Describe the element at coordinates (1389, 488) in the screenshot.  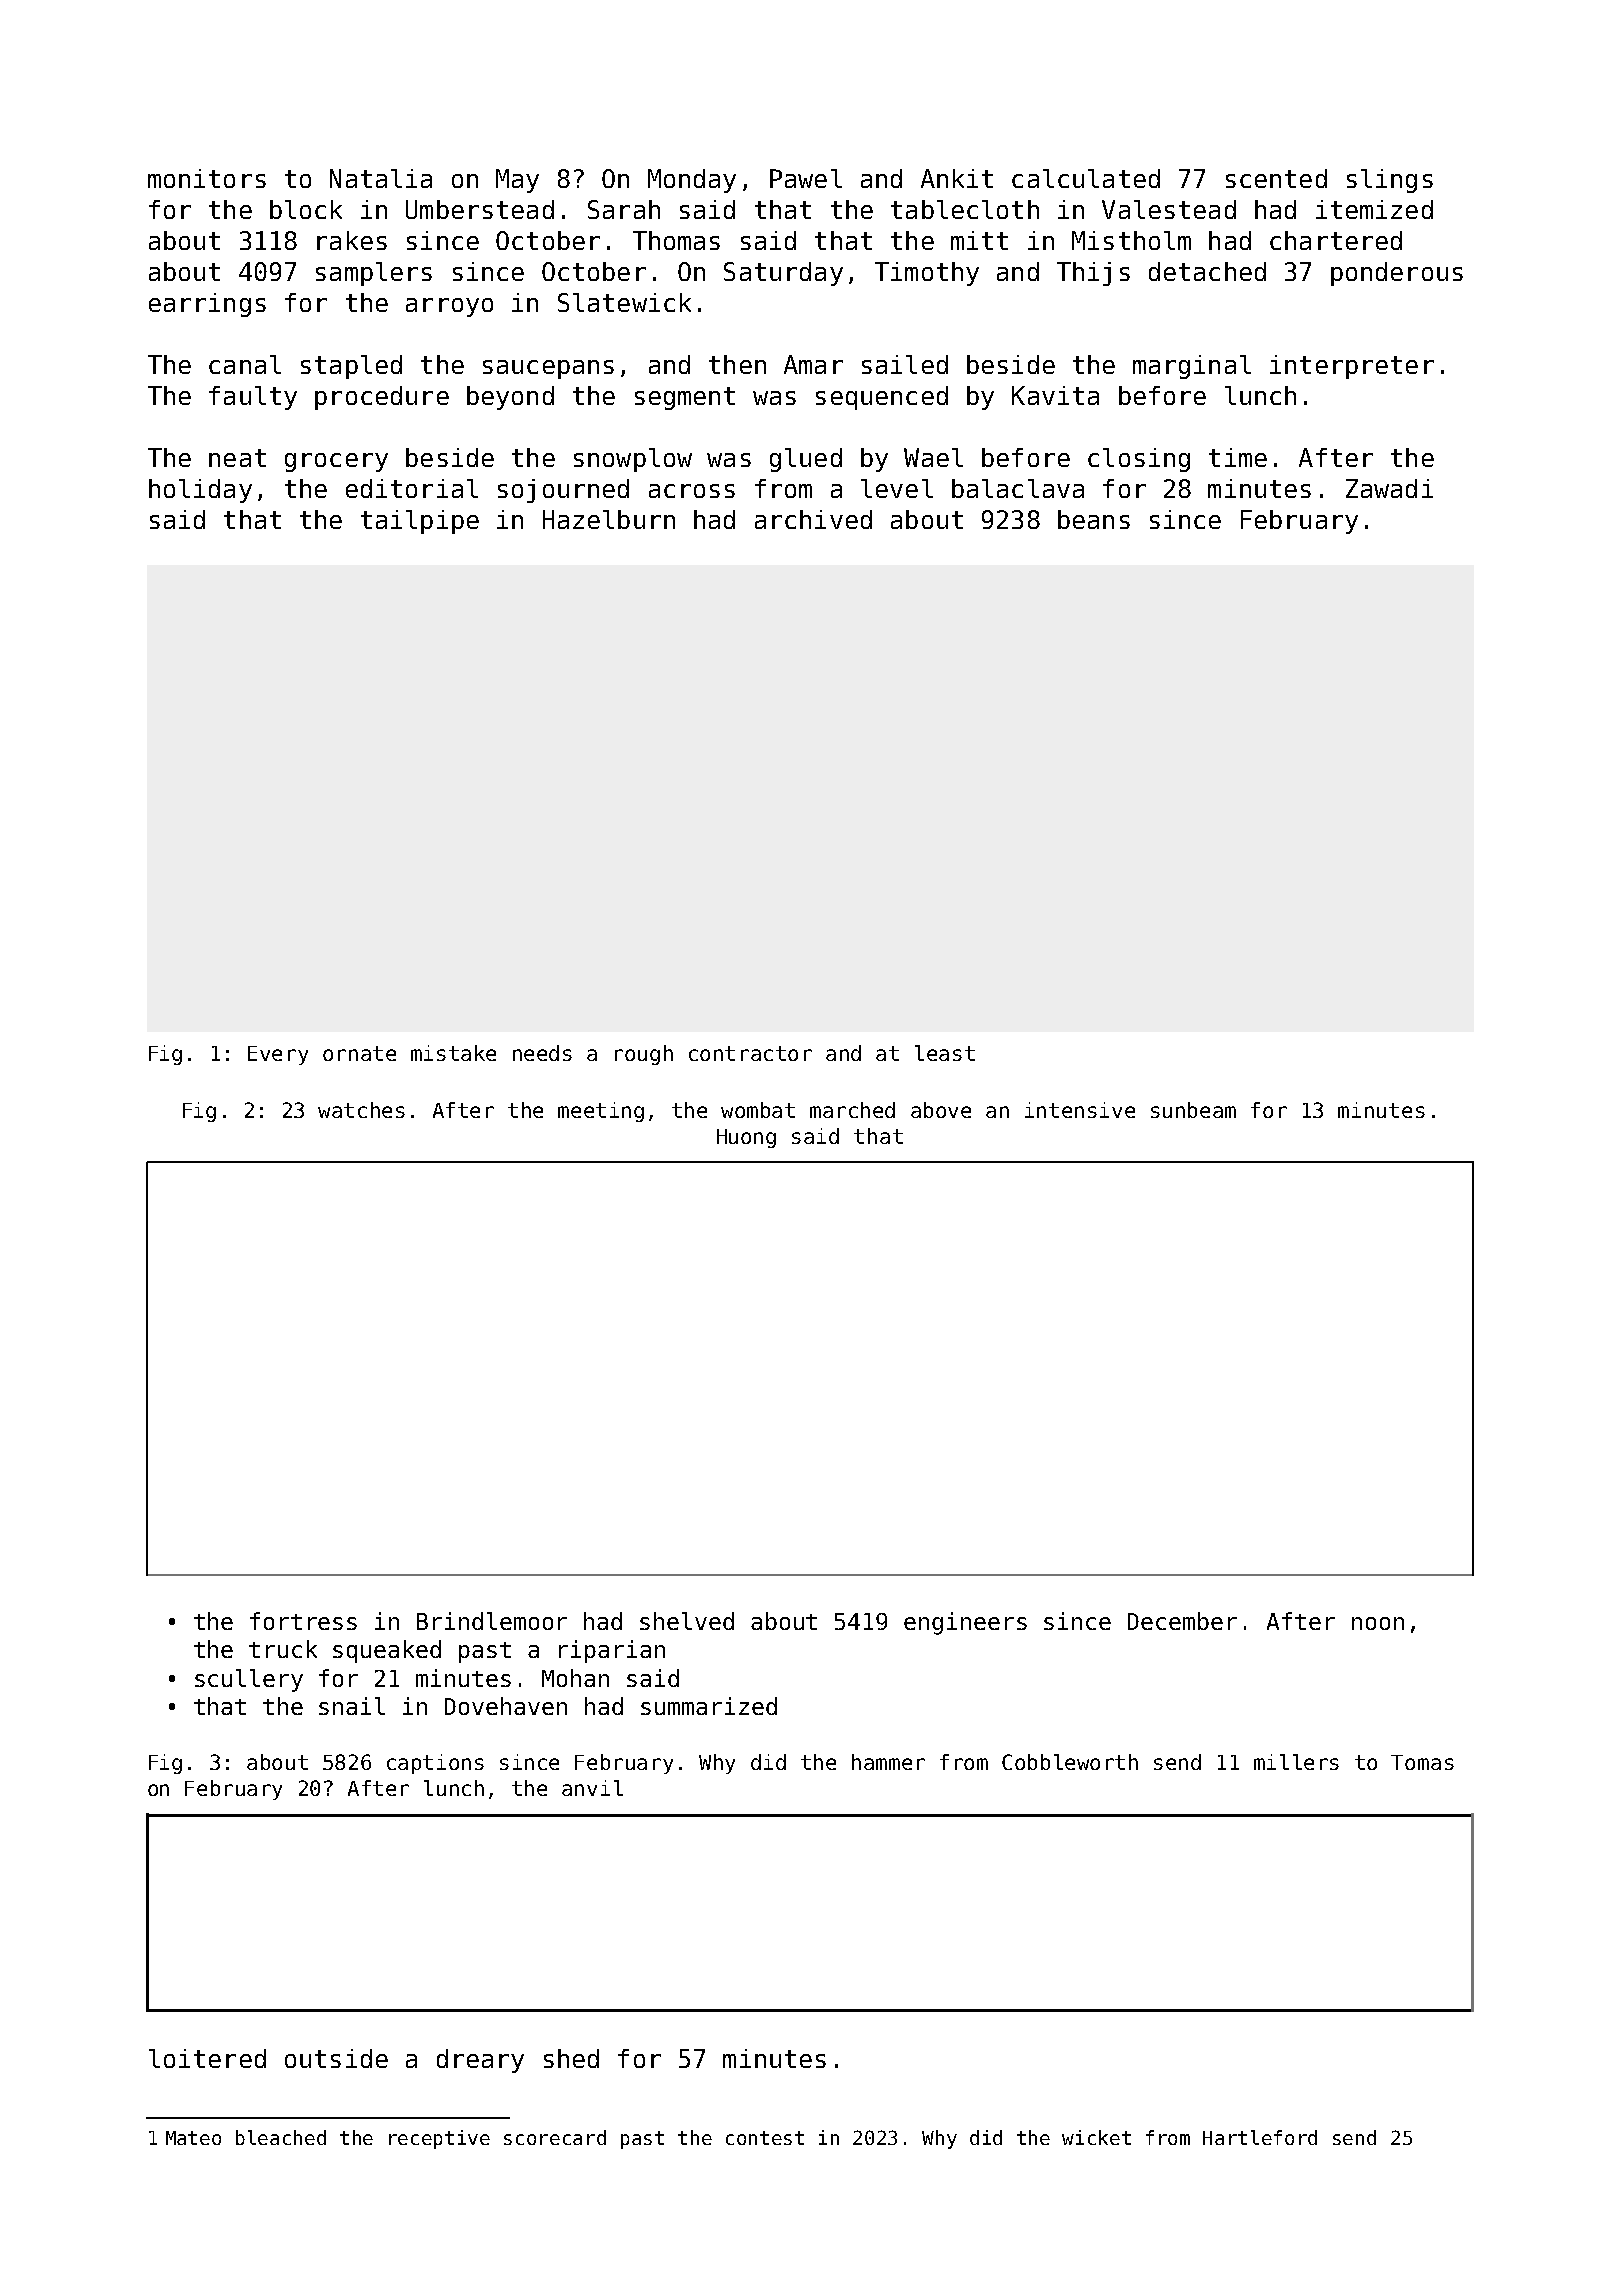
I see `Zawadi` at that location.
